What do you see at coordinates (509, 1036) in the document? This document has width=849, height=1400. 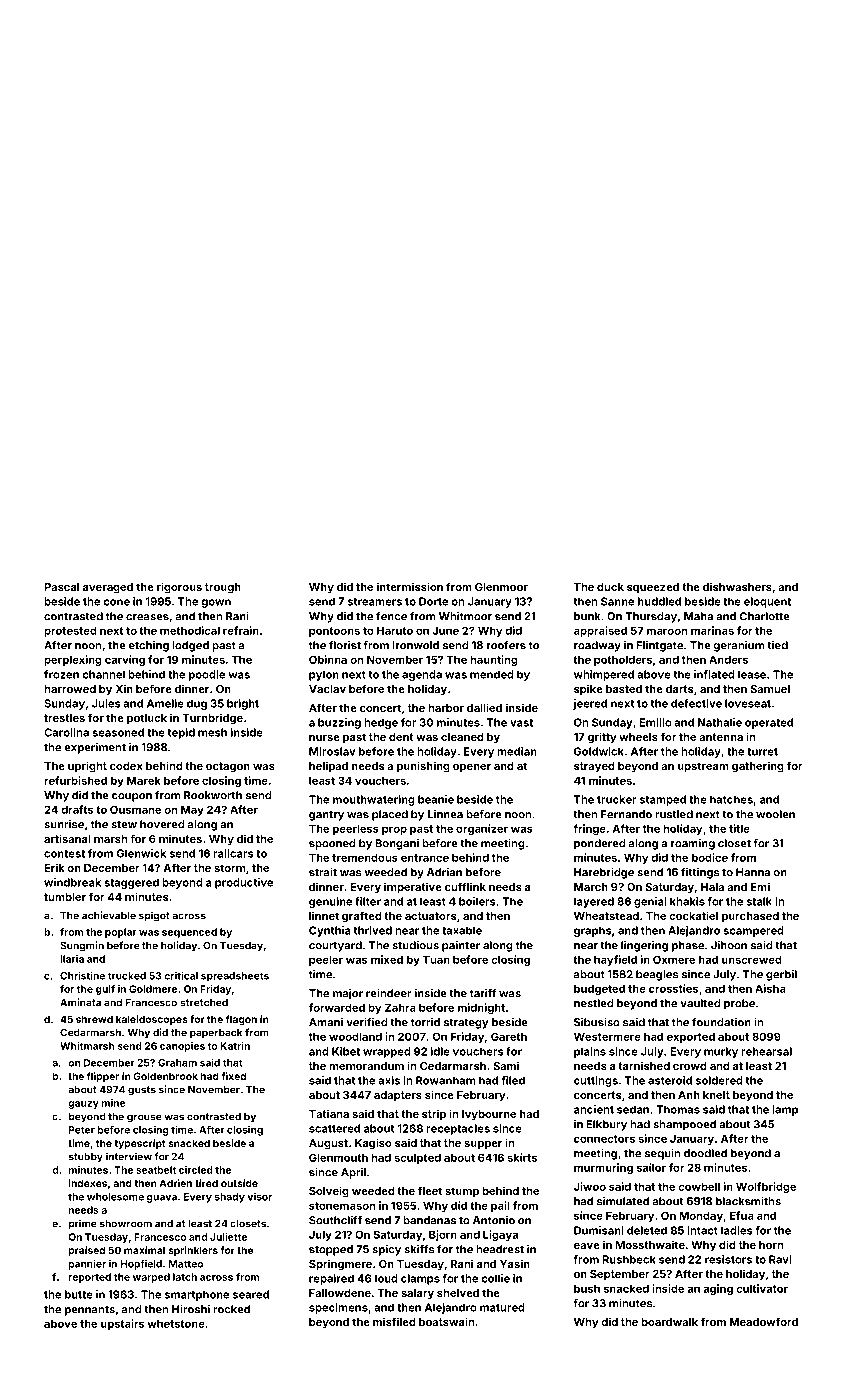 I see `Gareth` at bounding box center [509, 1036].
